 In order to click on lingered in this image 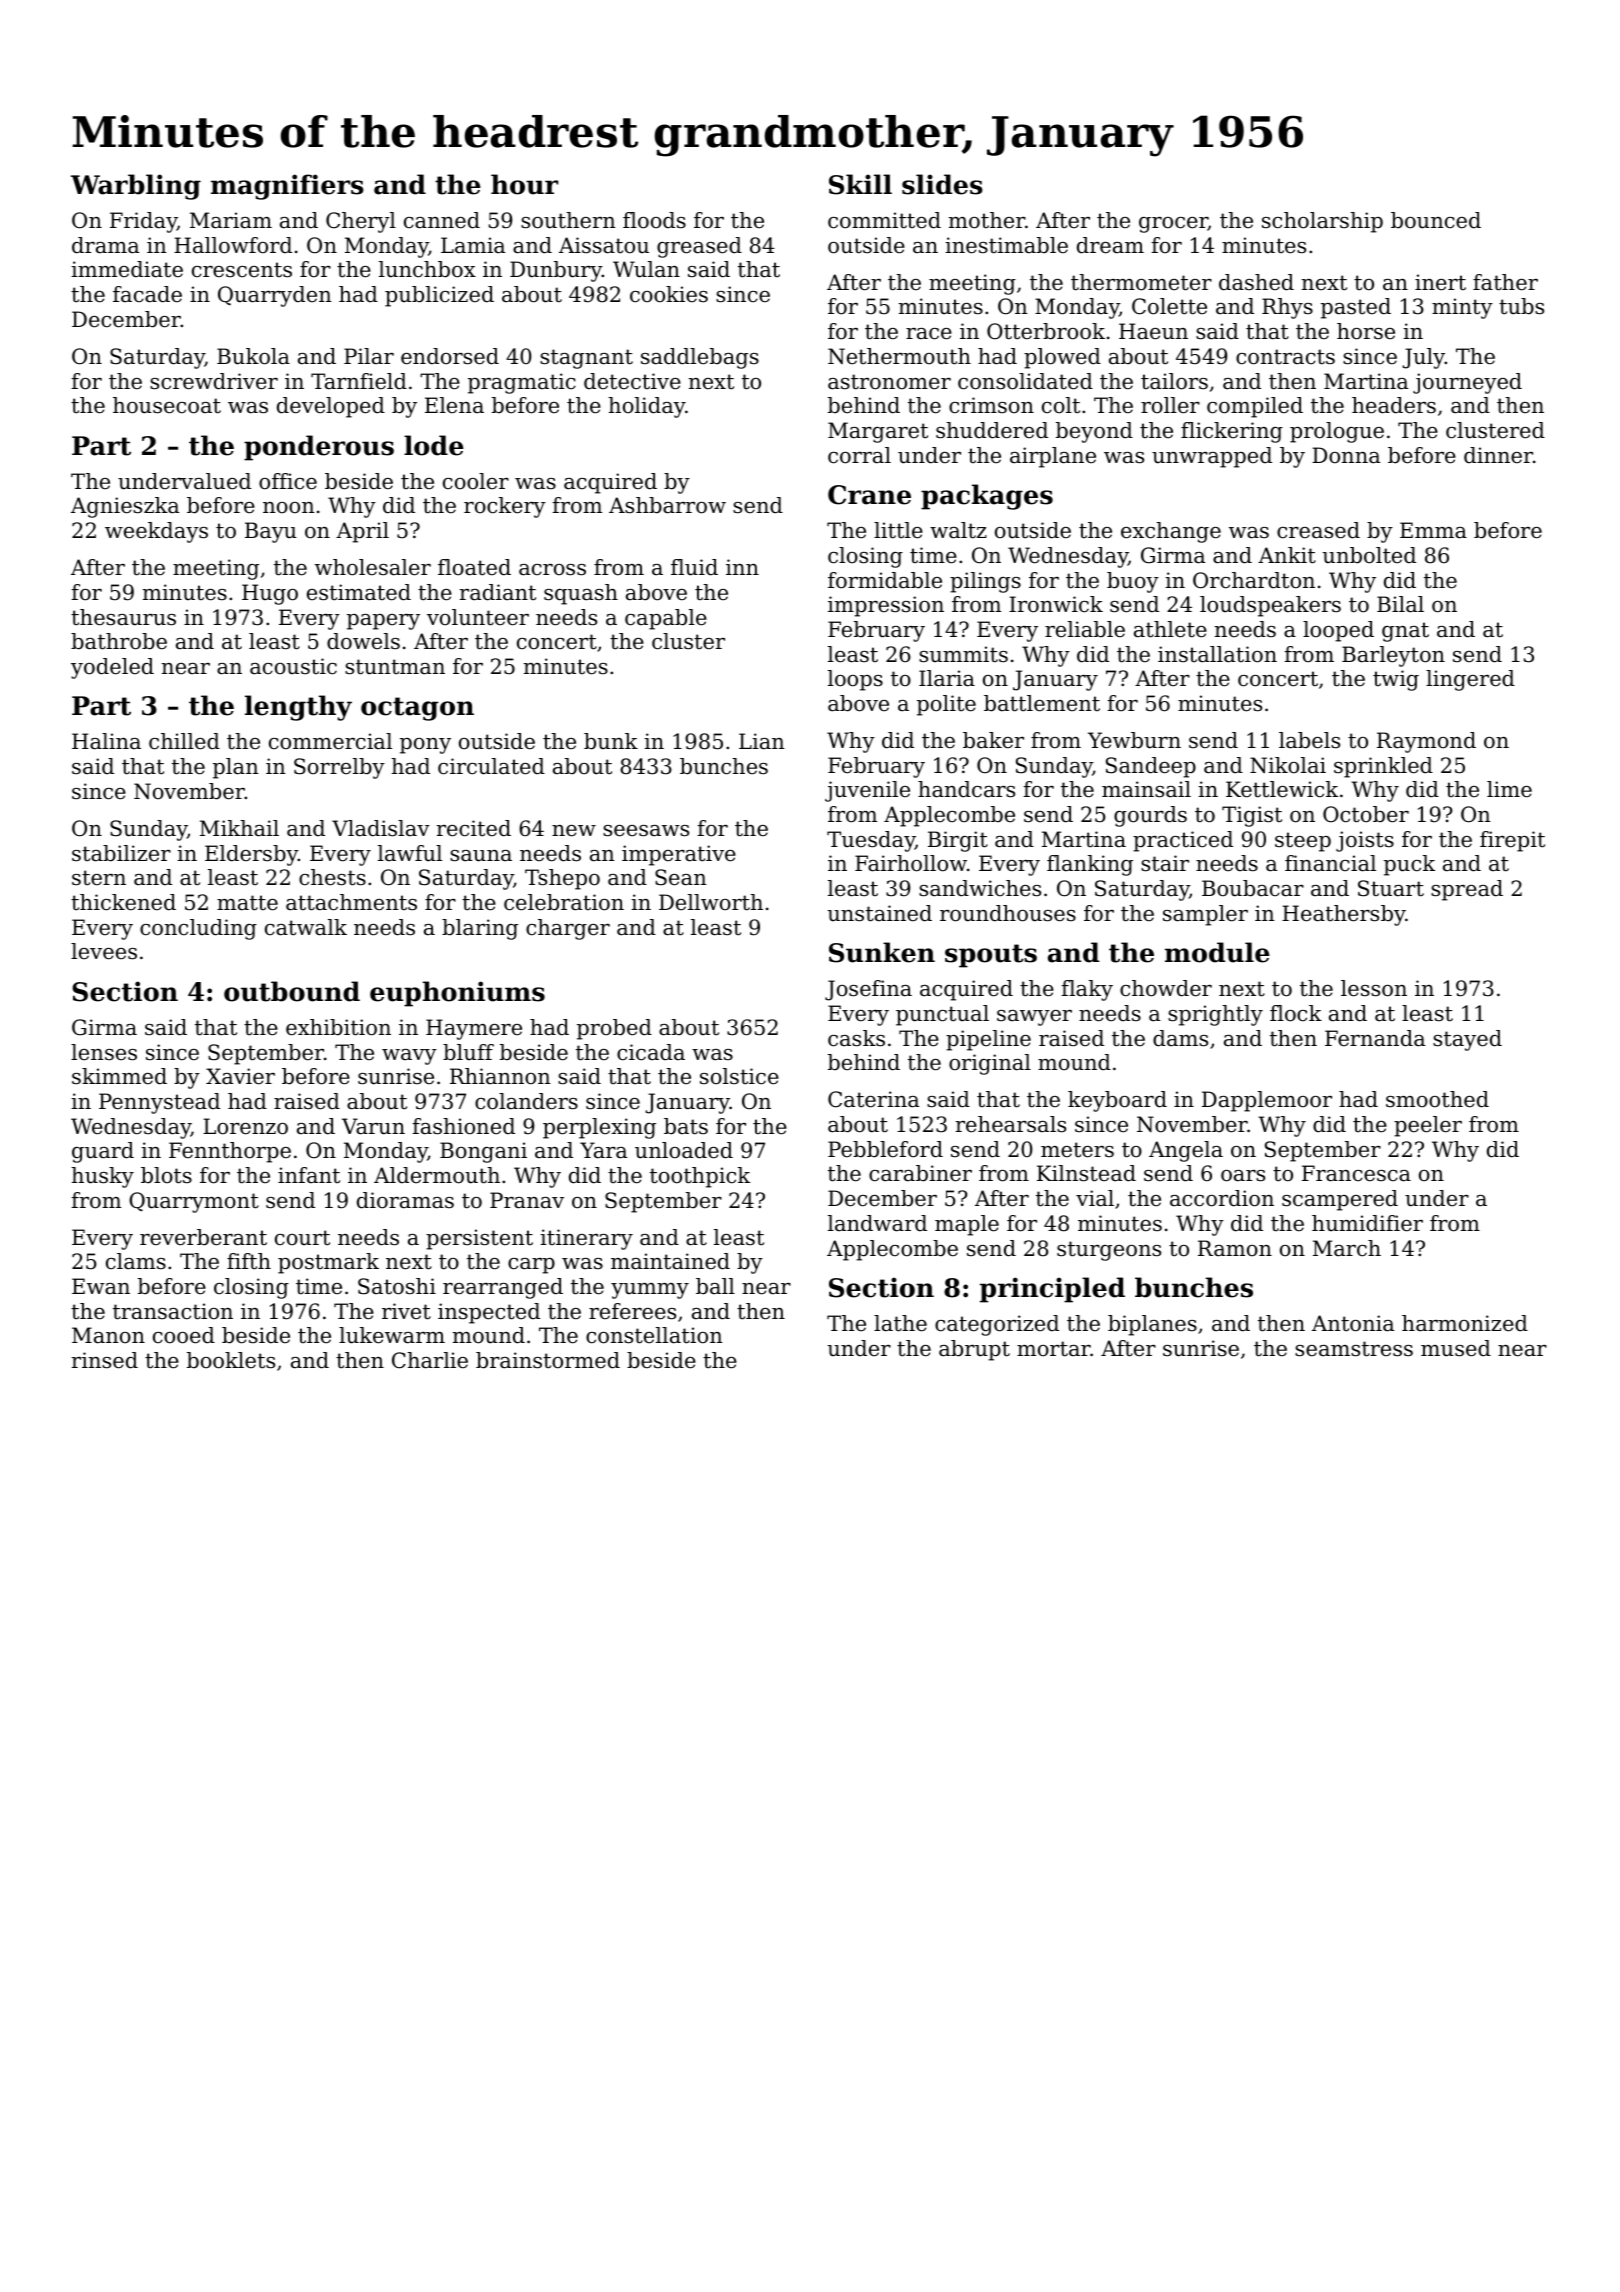, I will do `click(1470, 680)`.
